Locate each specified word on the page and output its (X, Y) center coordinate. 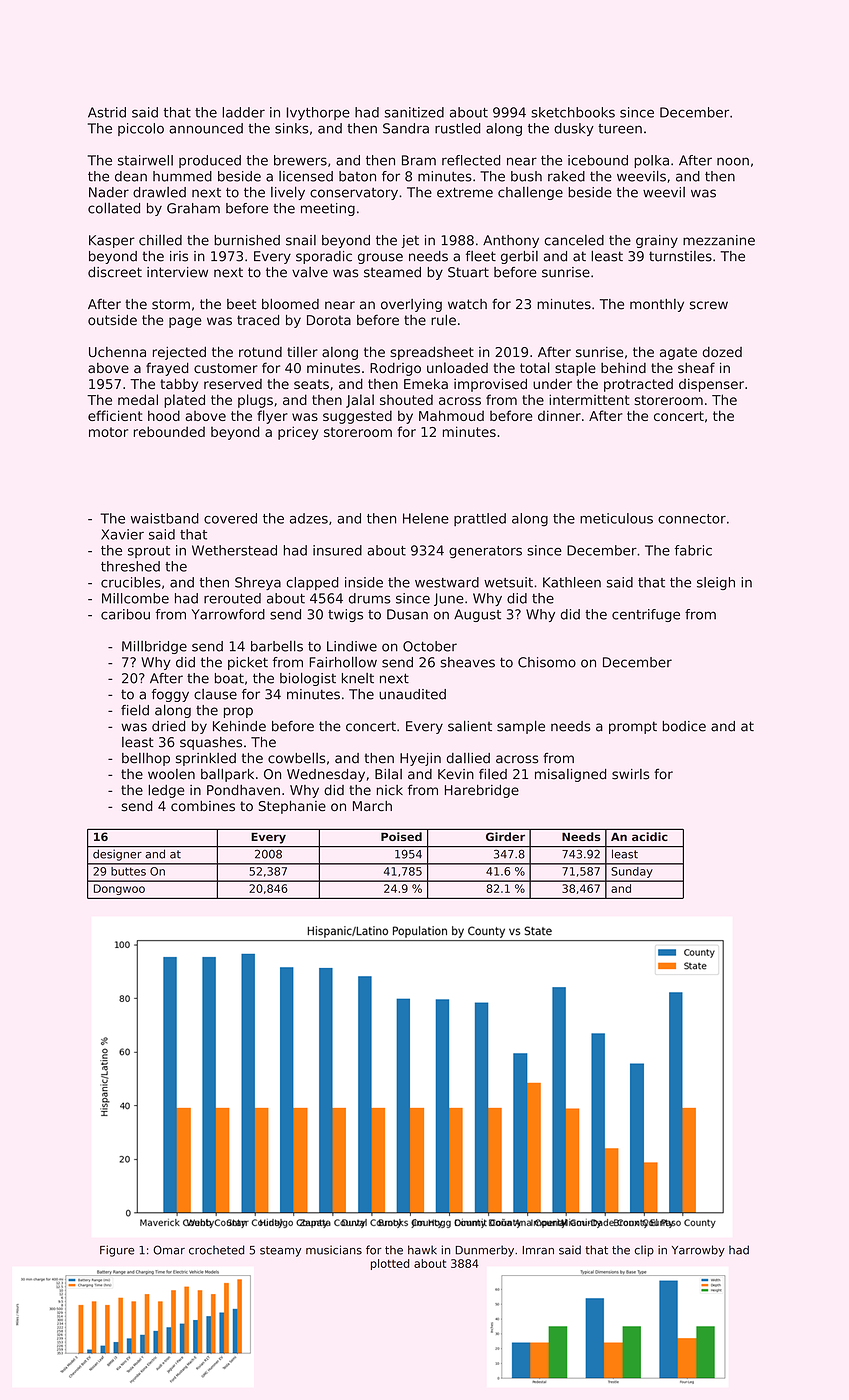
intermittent (589, 399)
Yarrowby (698, 1251)
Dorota (329, 320)
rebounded (169, 431)
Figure (117, 1251)
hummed (182, 176)
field (135, 710)
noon (733, 161)
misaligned (571, 775)
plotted (390, 1264)
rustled (458, 128)
